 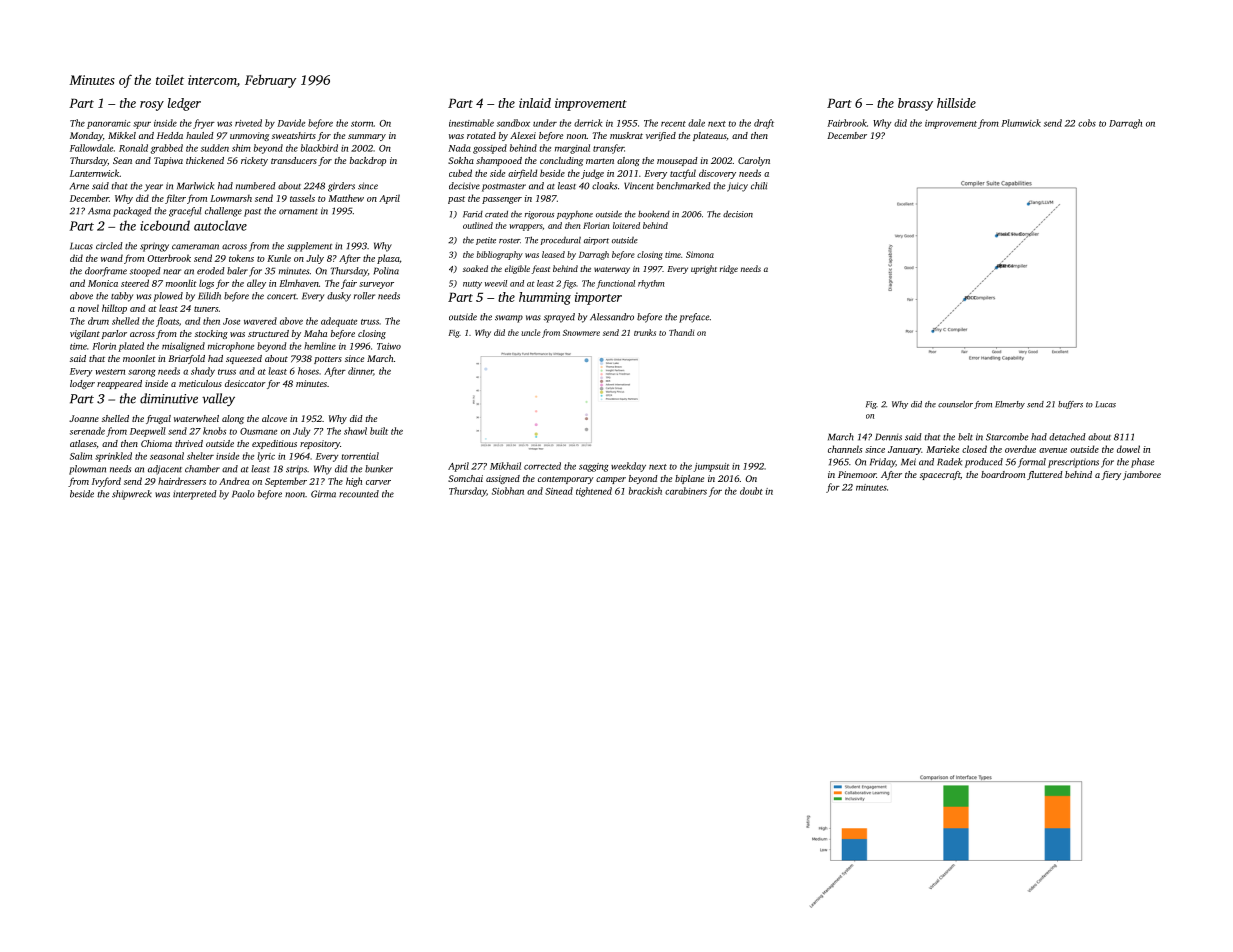 What do you see at coordinates (339, 297) in the screenshot?
I see `dusky` at bounding box center [339, 297].
